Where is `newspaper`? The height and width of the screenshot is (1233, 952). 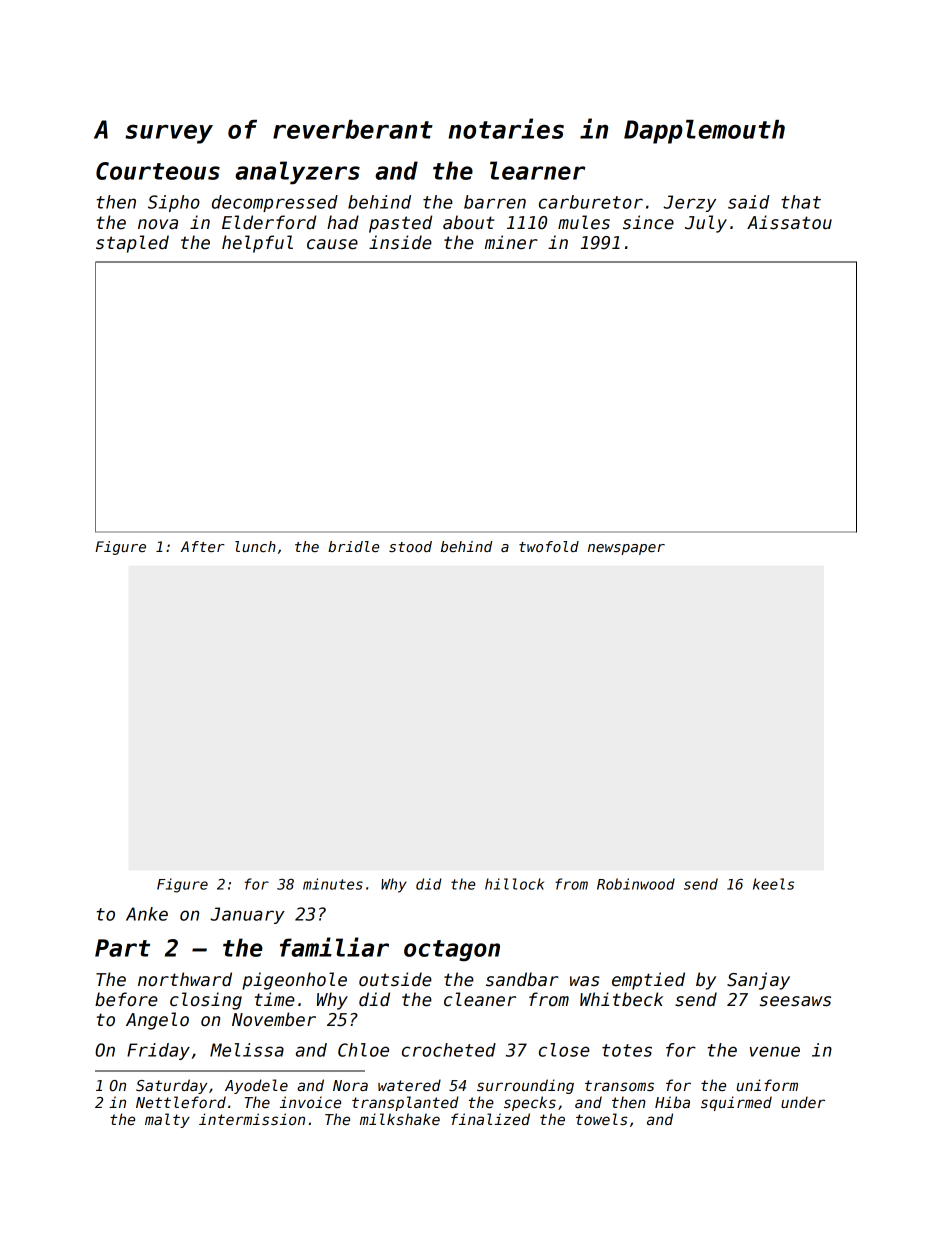
newspaper is located at coordinates (626, 549).
